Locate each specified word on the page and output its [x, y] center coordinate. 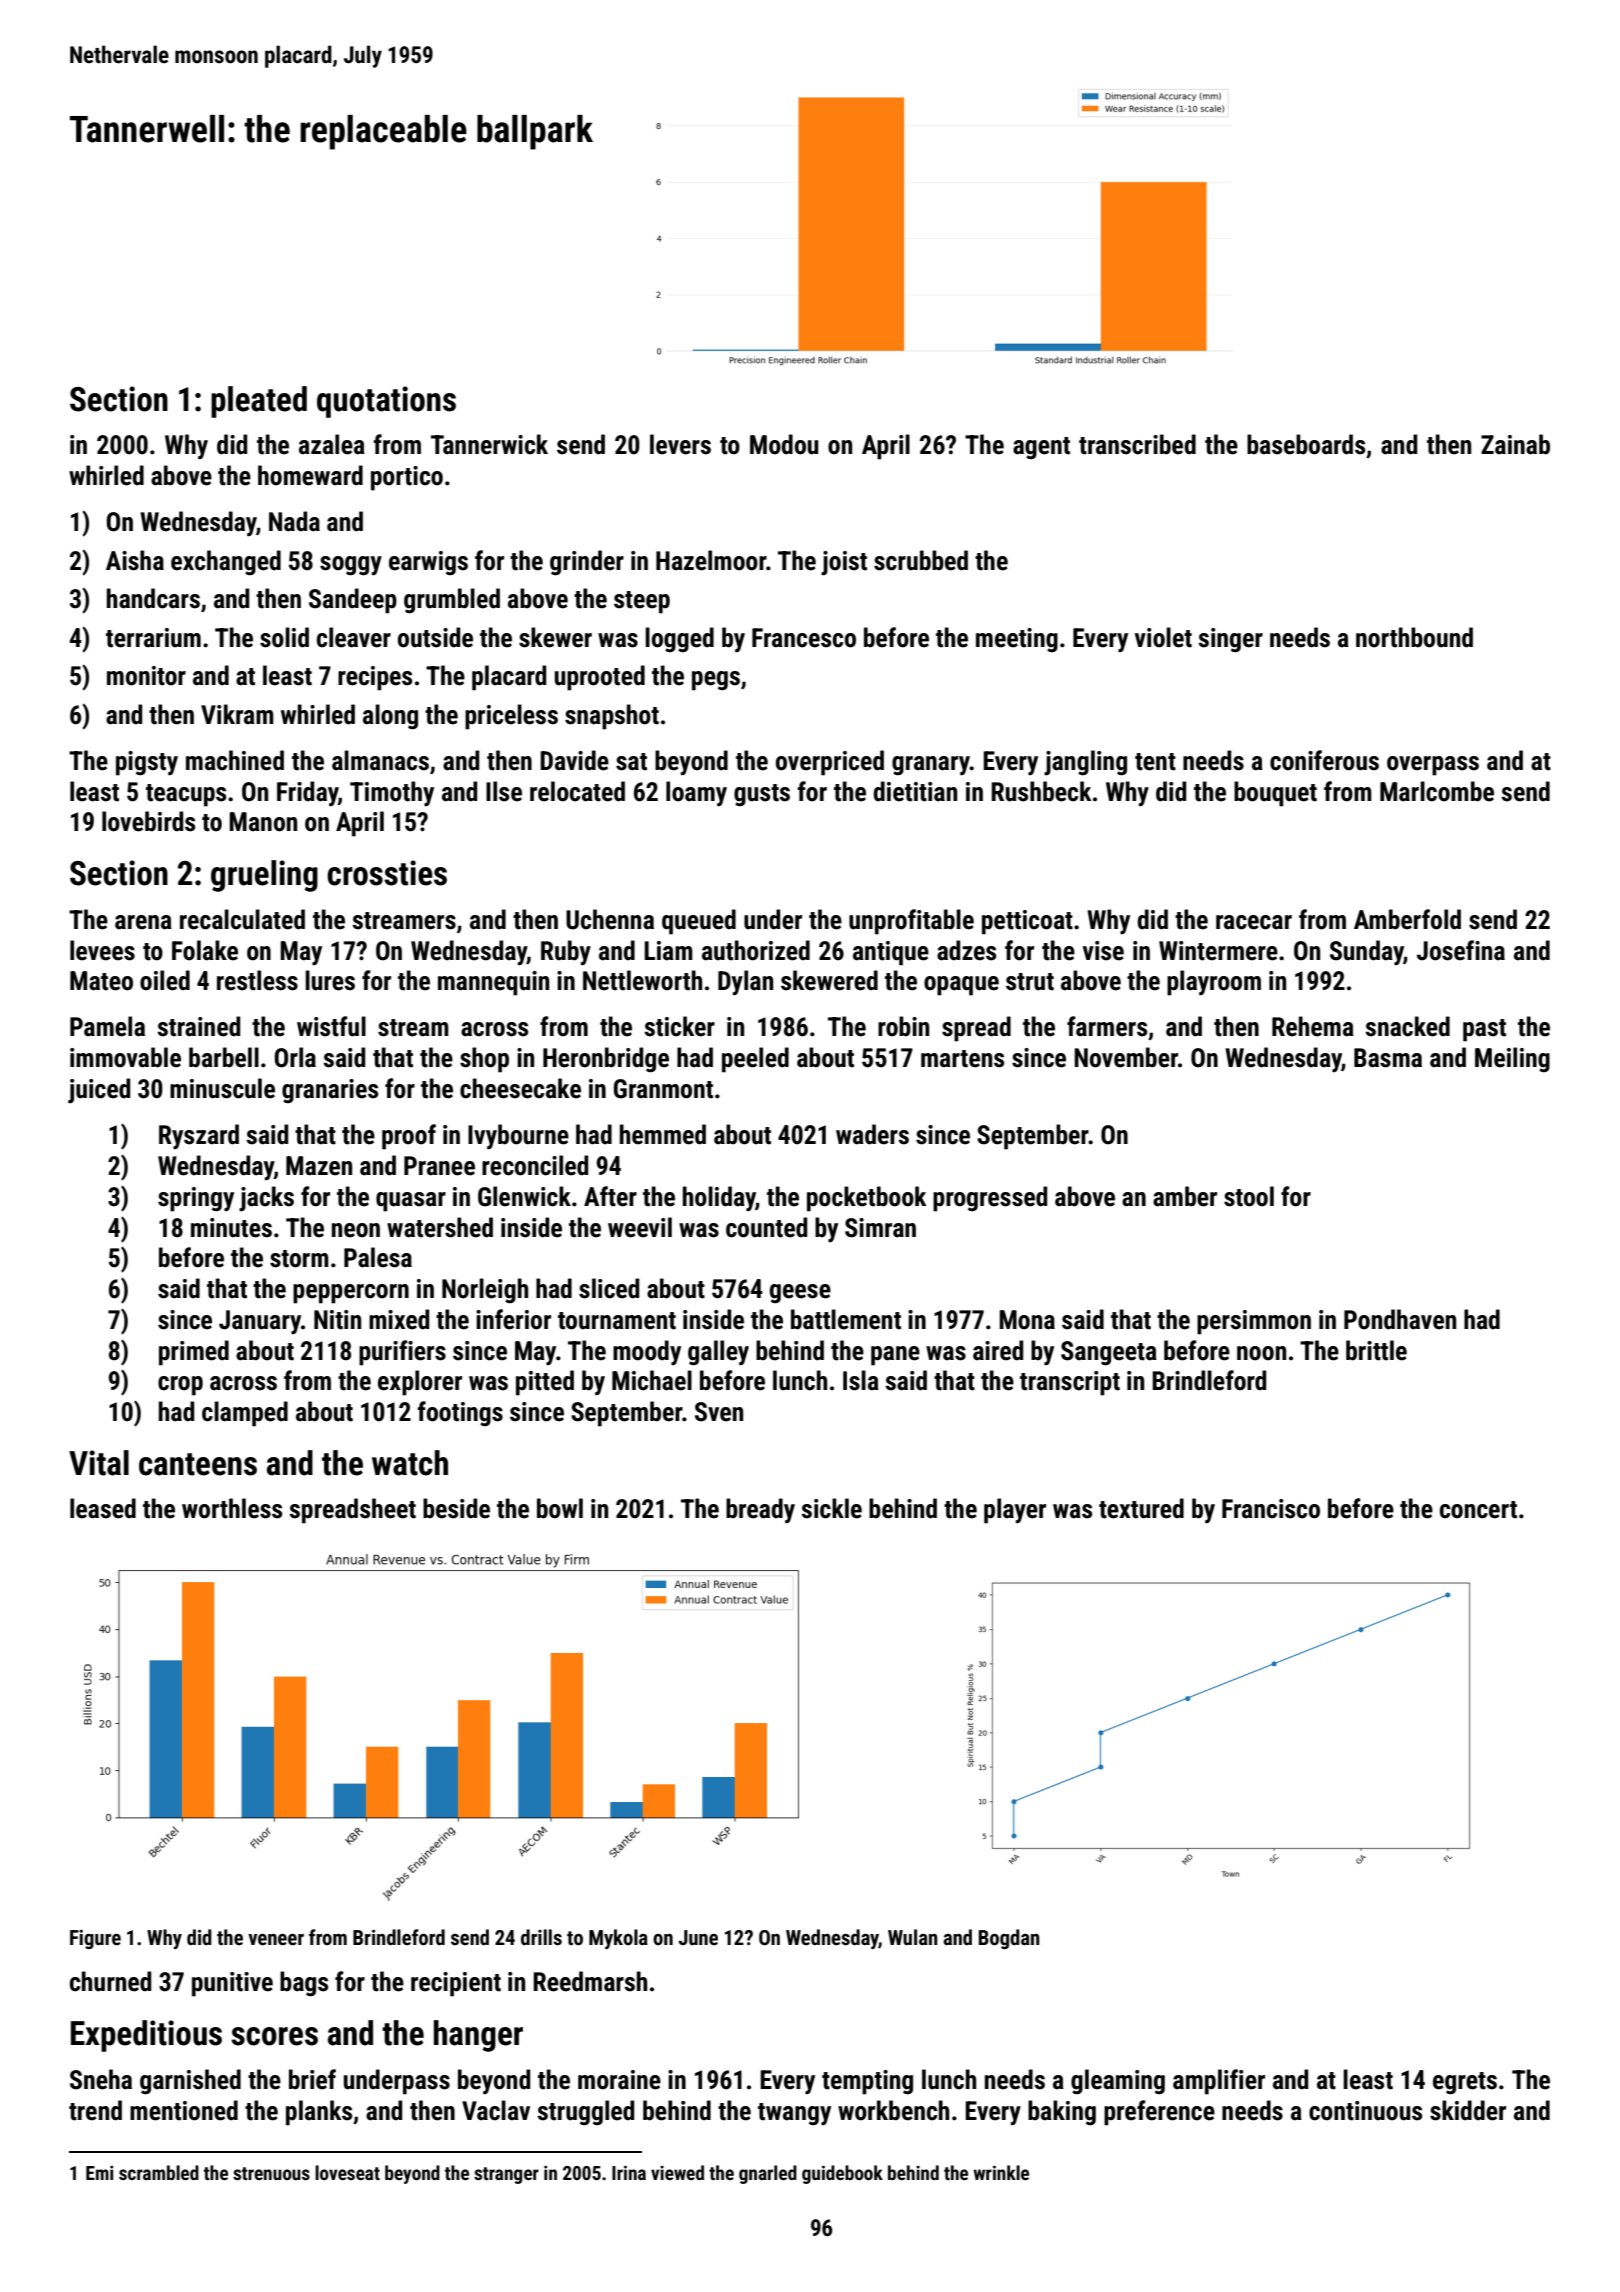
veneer [276, 1939]
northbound [1414, 637]
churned [110, 1981]
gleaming [1118, 2082]
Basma [1388, 1058]
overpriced [830, 763]
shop [484, 1060]
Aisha [135, 560]
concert [1478, 1510]
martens [962, 1059]
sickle [831, 1508]
